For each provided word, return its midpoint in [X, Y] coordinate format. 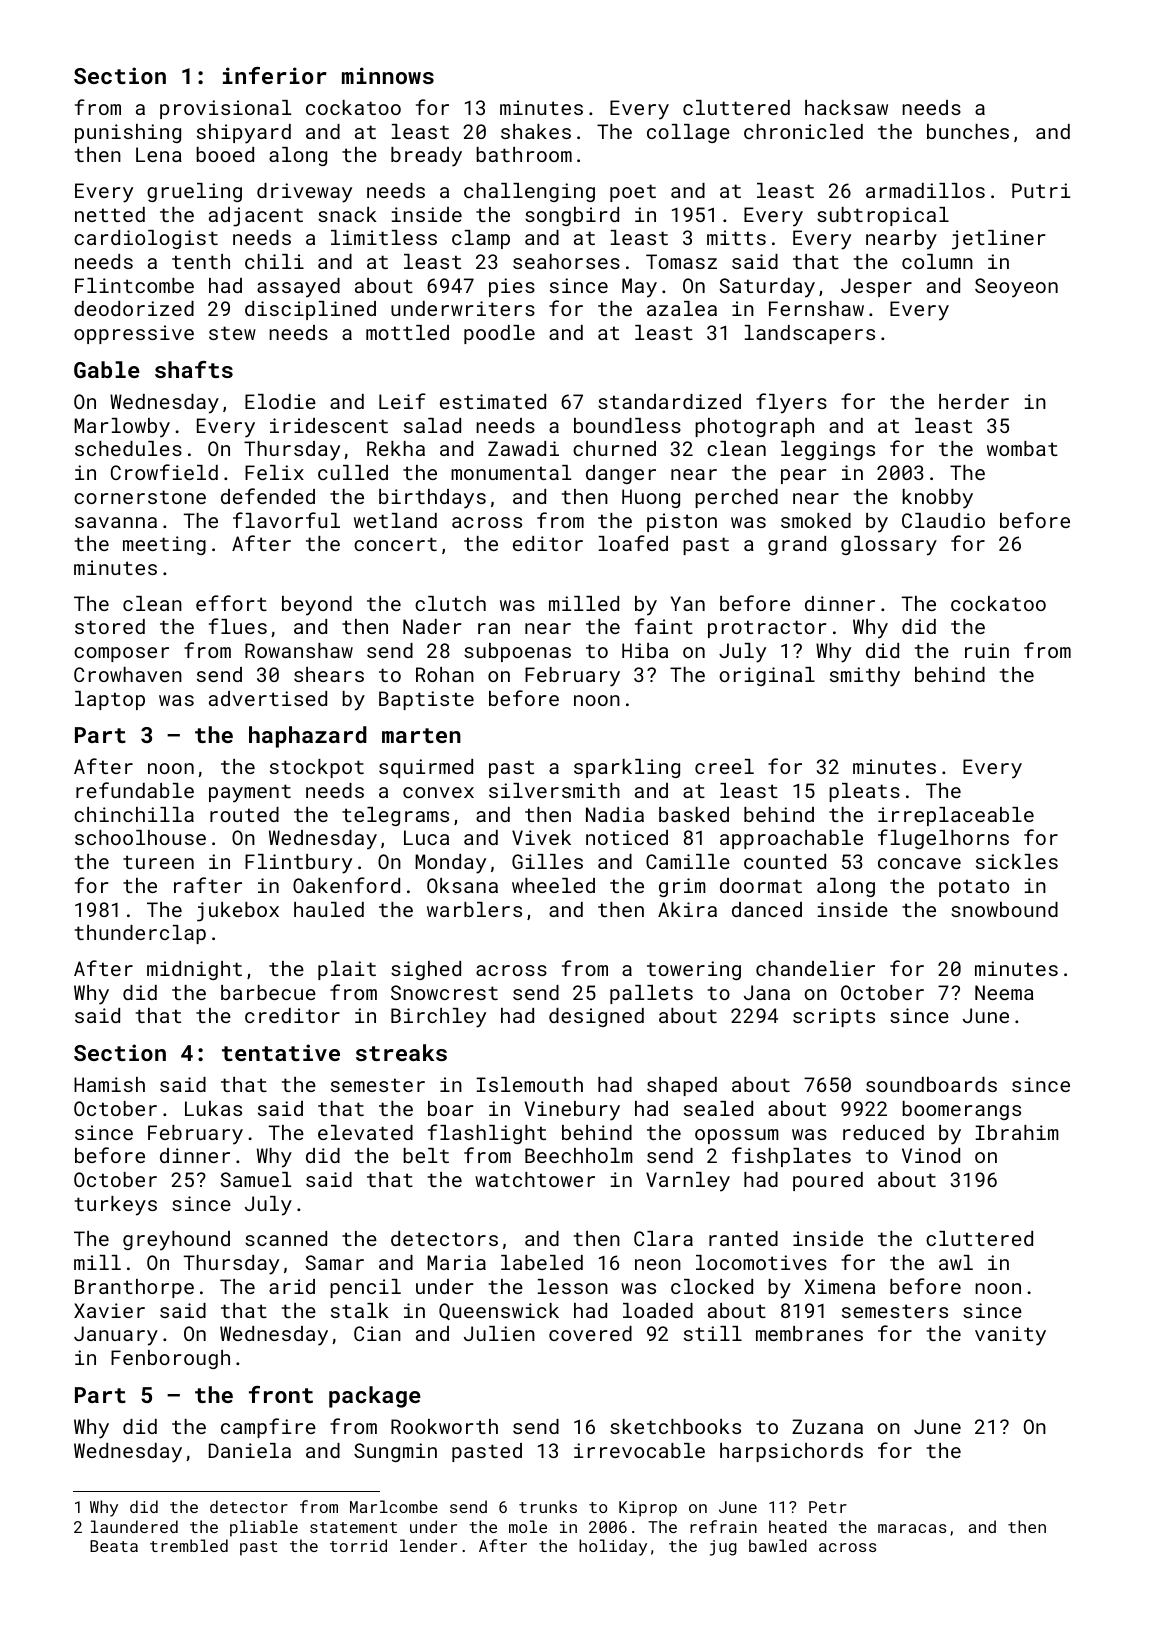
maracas [912, 1528]
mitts [736, 237]
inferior [275, 75]
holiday [613, 1547]
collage [688, 133]
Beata [114, 1546]
